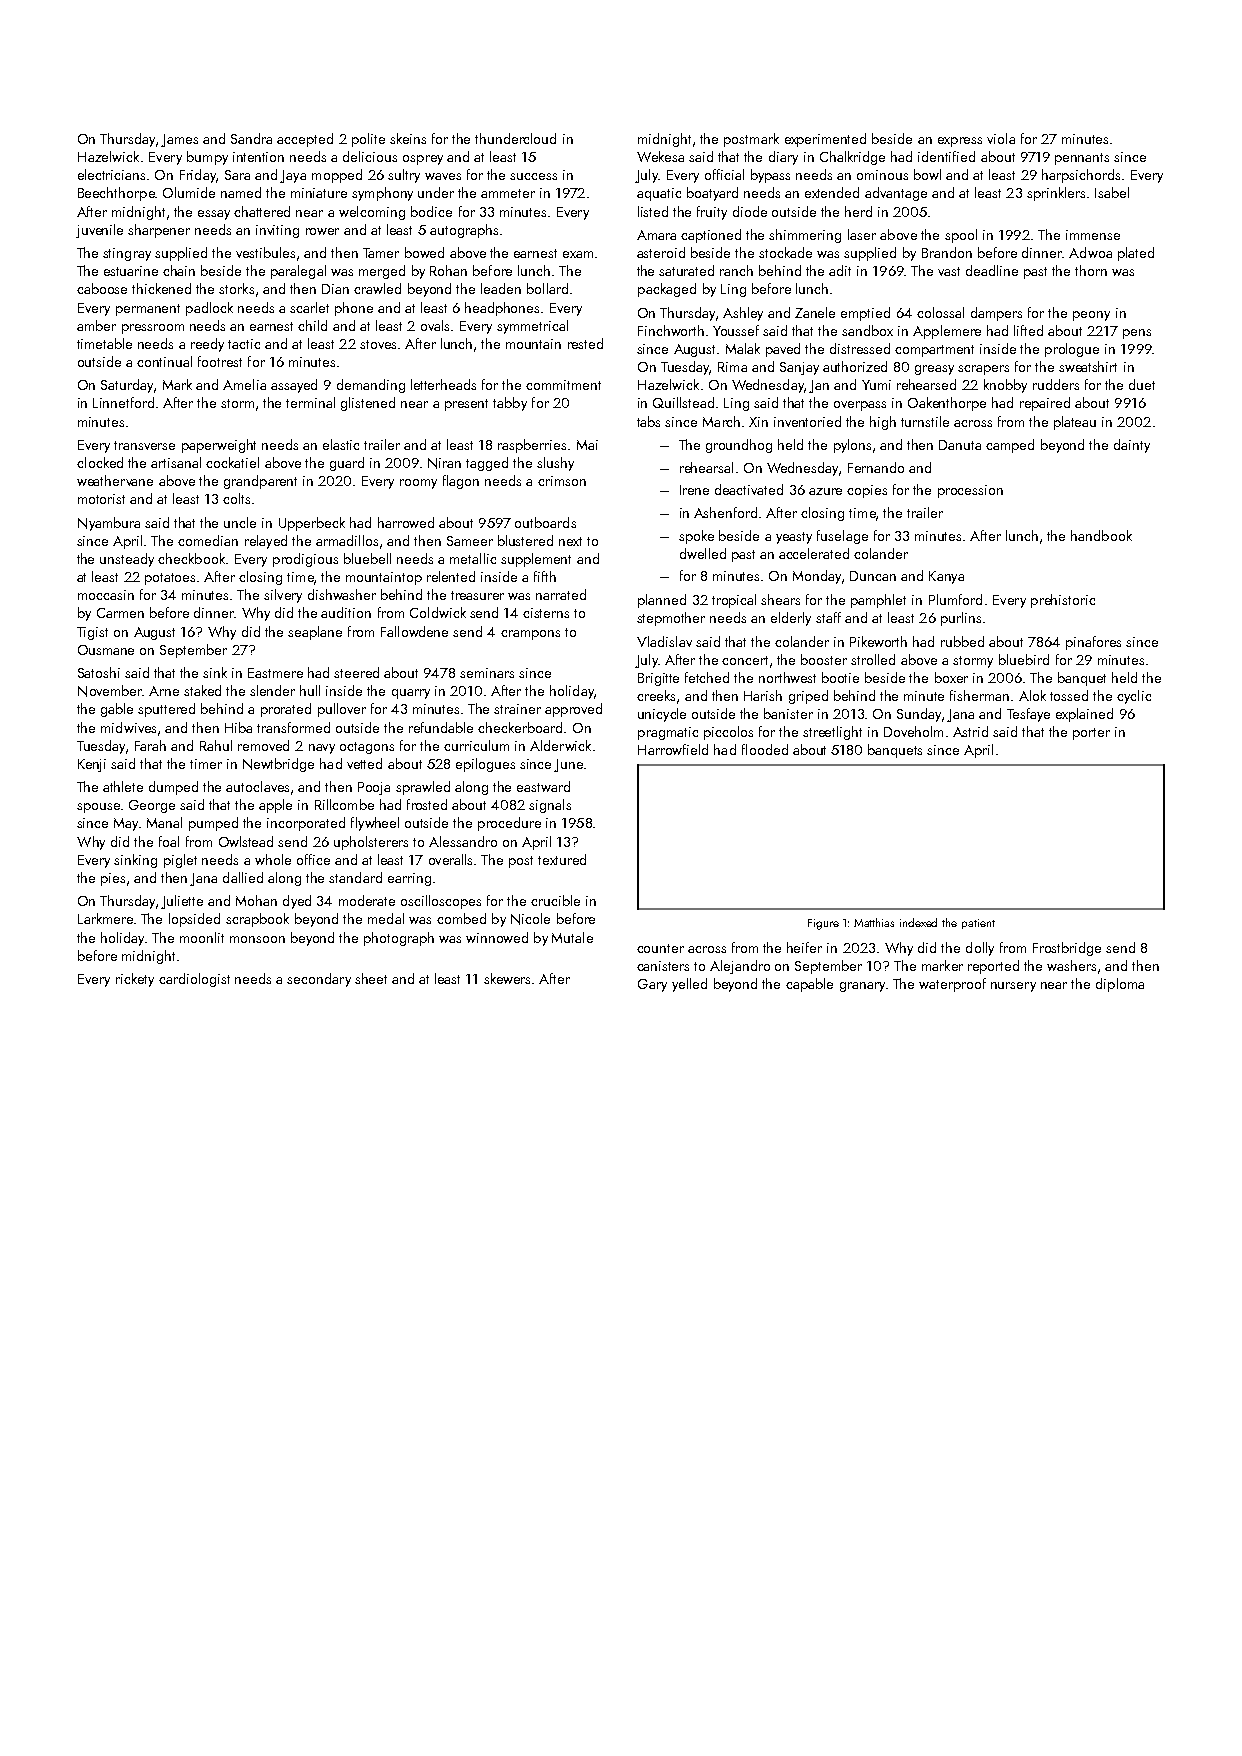  I want to click on cardiologist, so click(194, 980).
